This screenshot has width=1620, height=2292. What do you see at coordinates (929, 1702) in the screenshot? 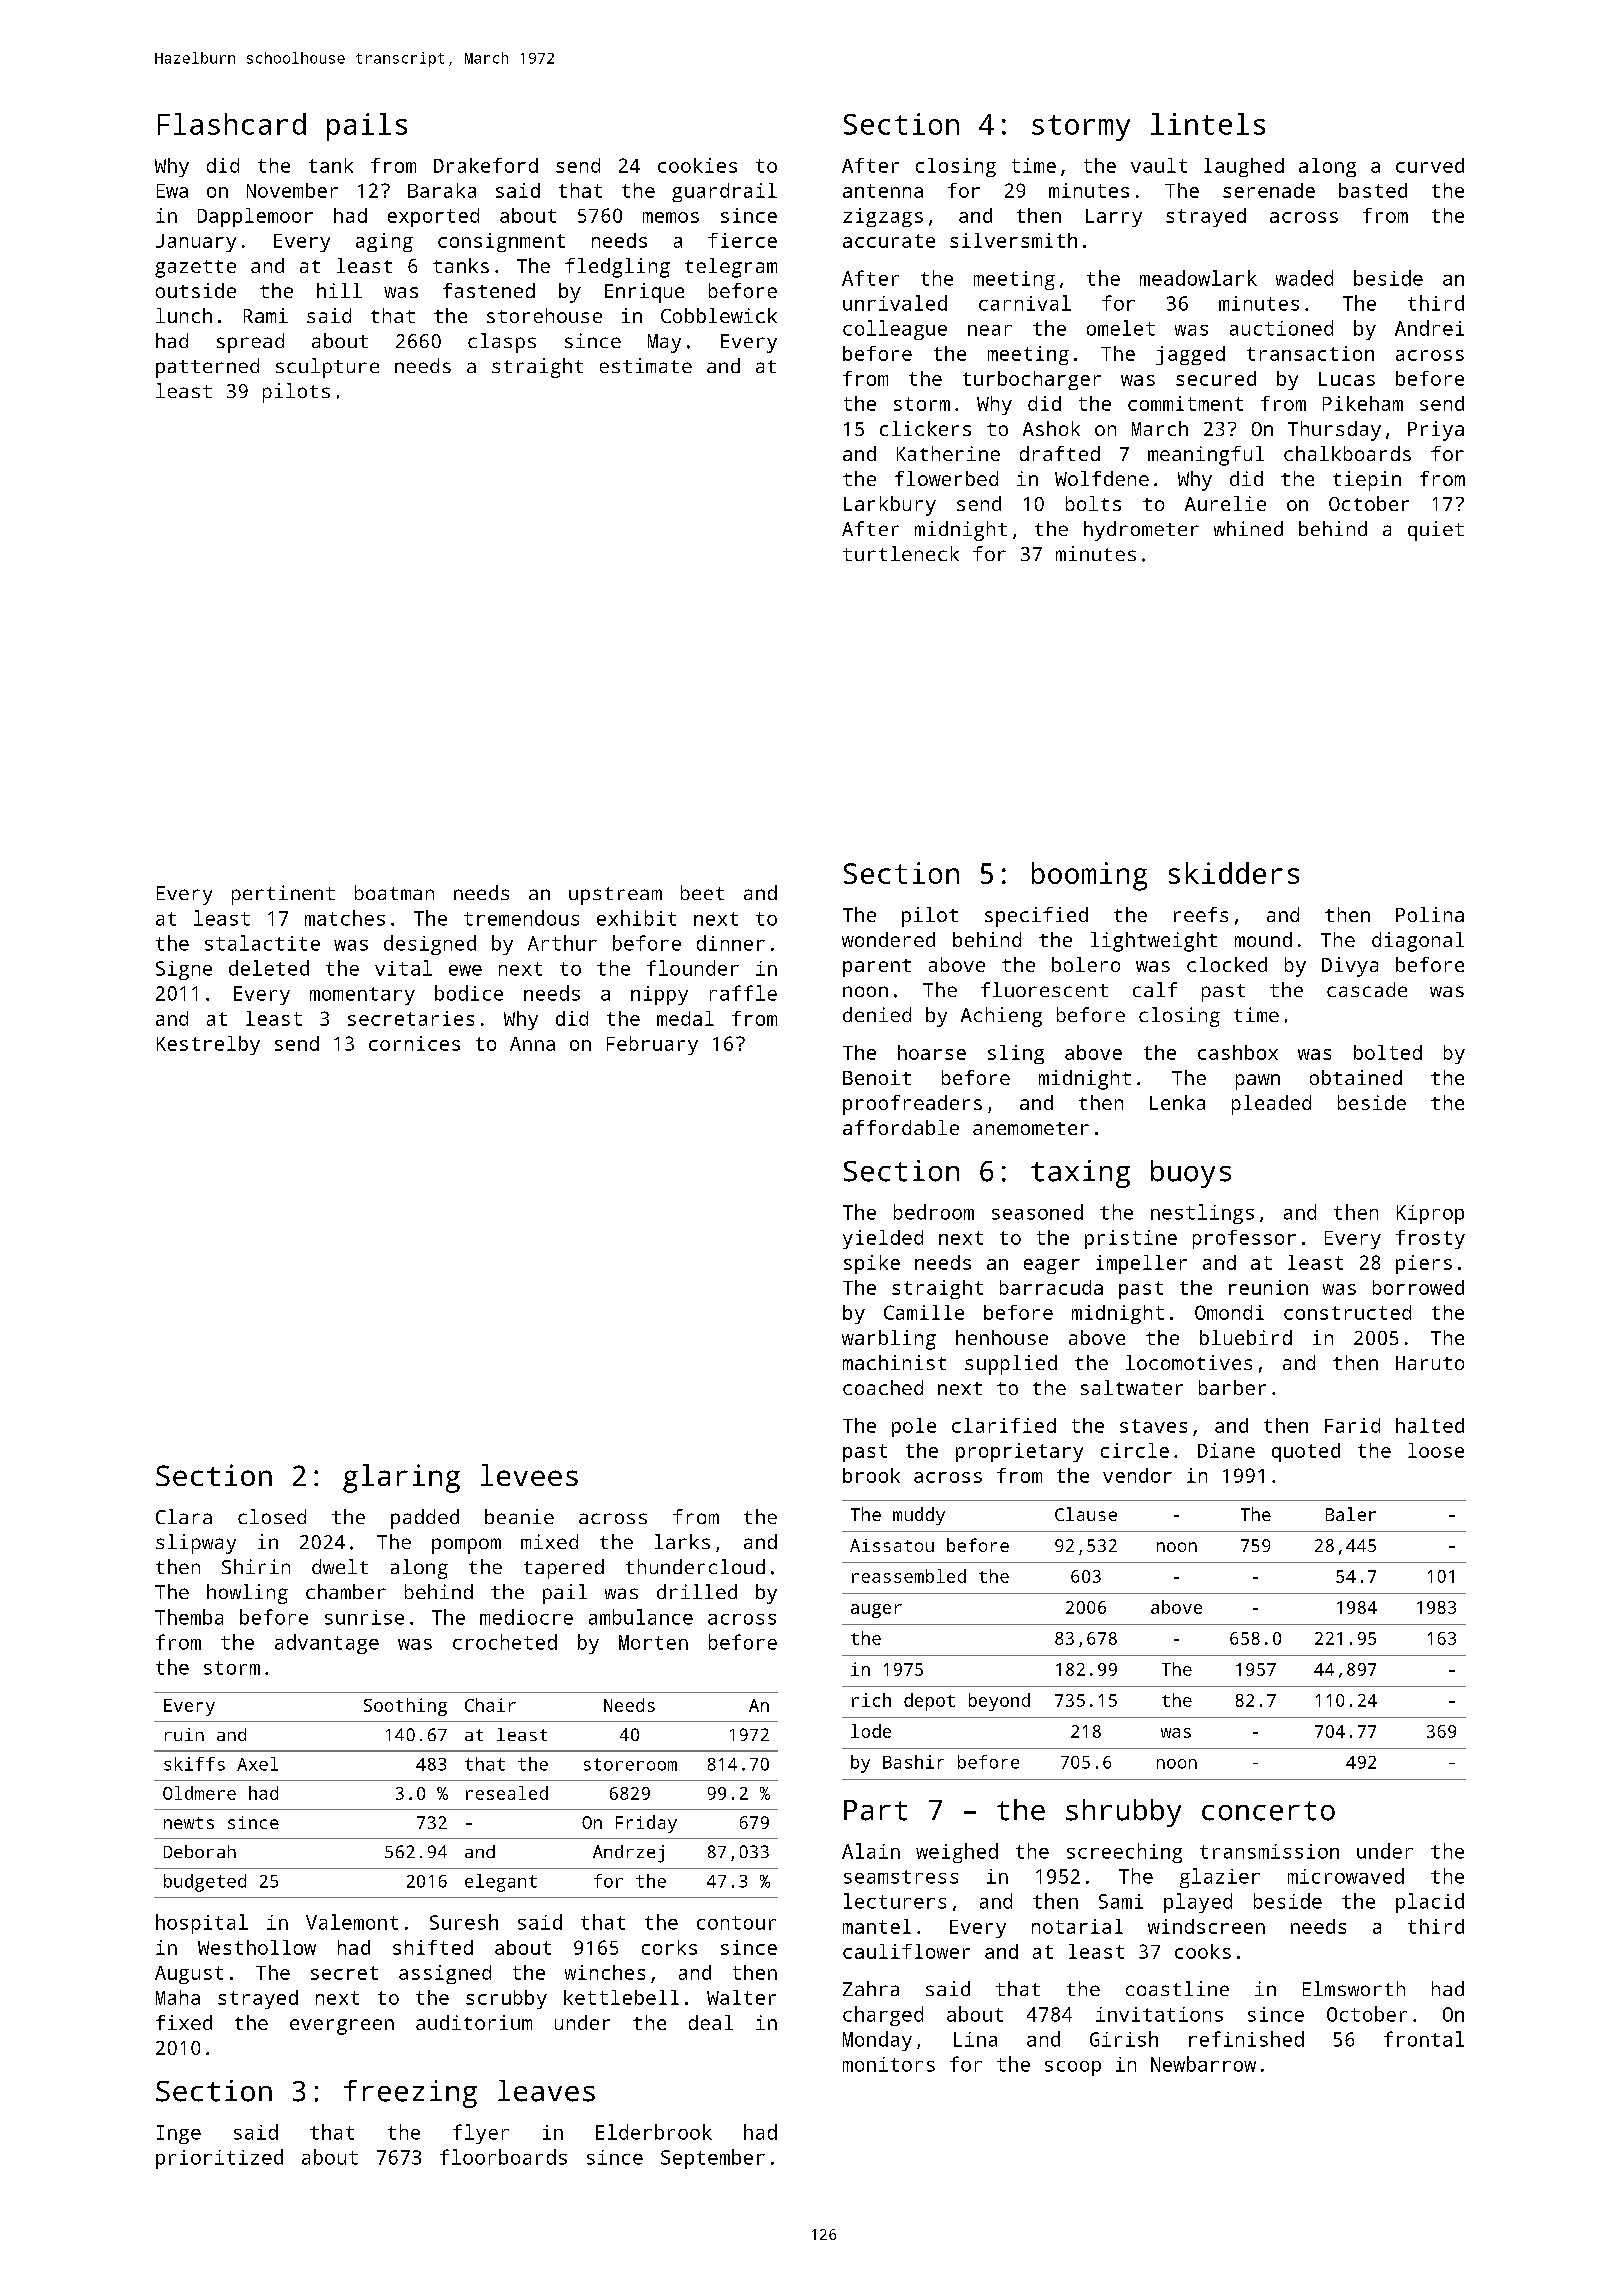
I see `depot` at bounding box center [929, 1702].
